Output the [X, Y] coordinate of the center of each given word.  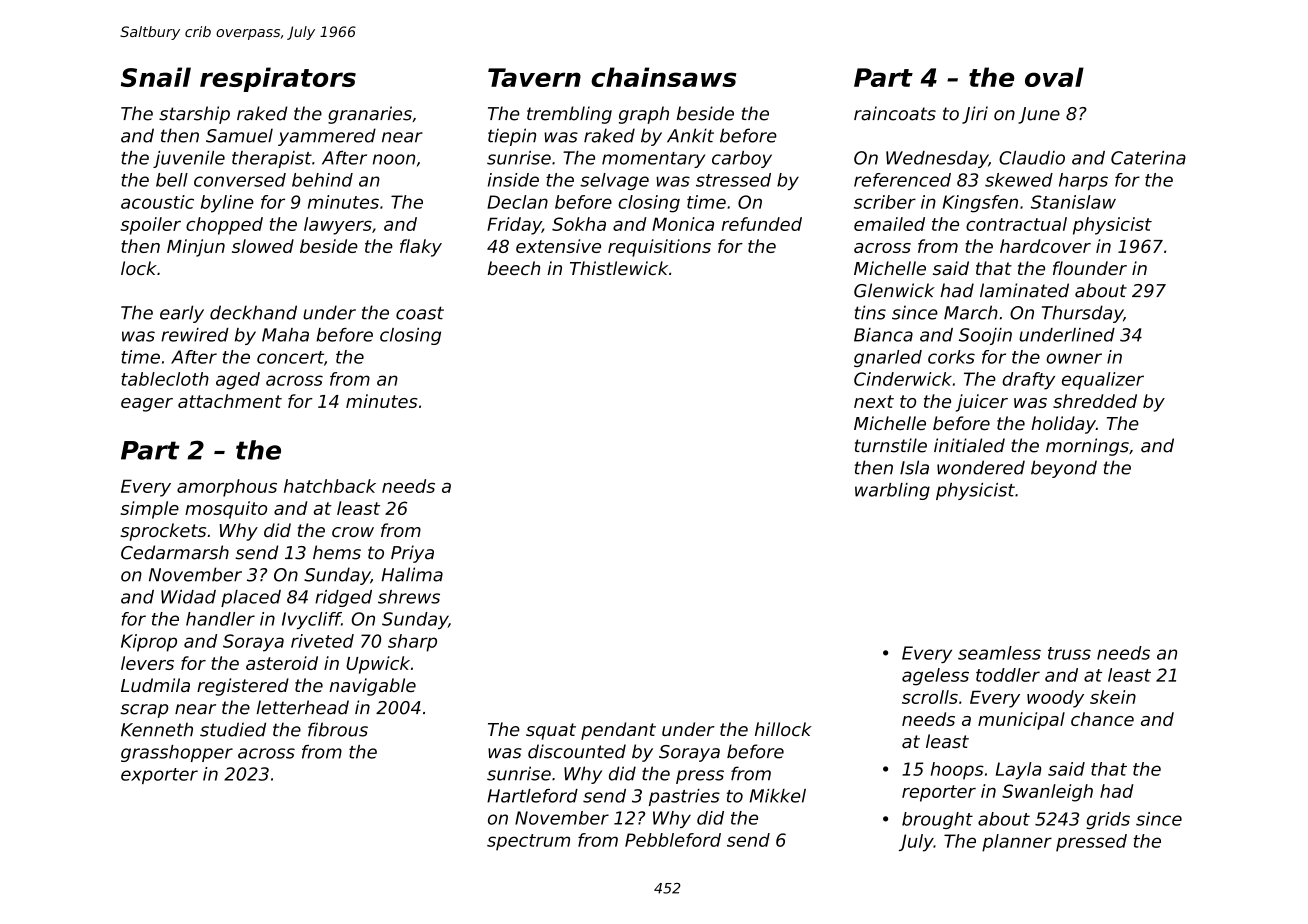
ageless [935, 677]
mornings [1087, 447]
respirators [278, 79]
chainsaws [663, 77]
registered [243, 687]
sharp [412, 643]
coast [420, 313]
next [874, 401]
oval [1054, 77]
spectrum [528, 842]
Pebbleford [673, 840]
